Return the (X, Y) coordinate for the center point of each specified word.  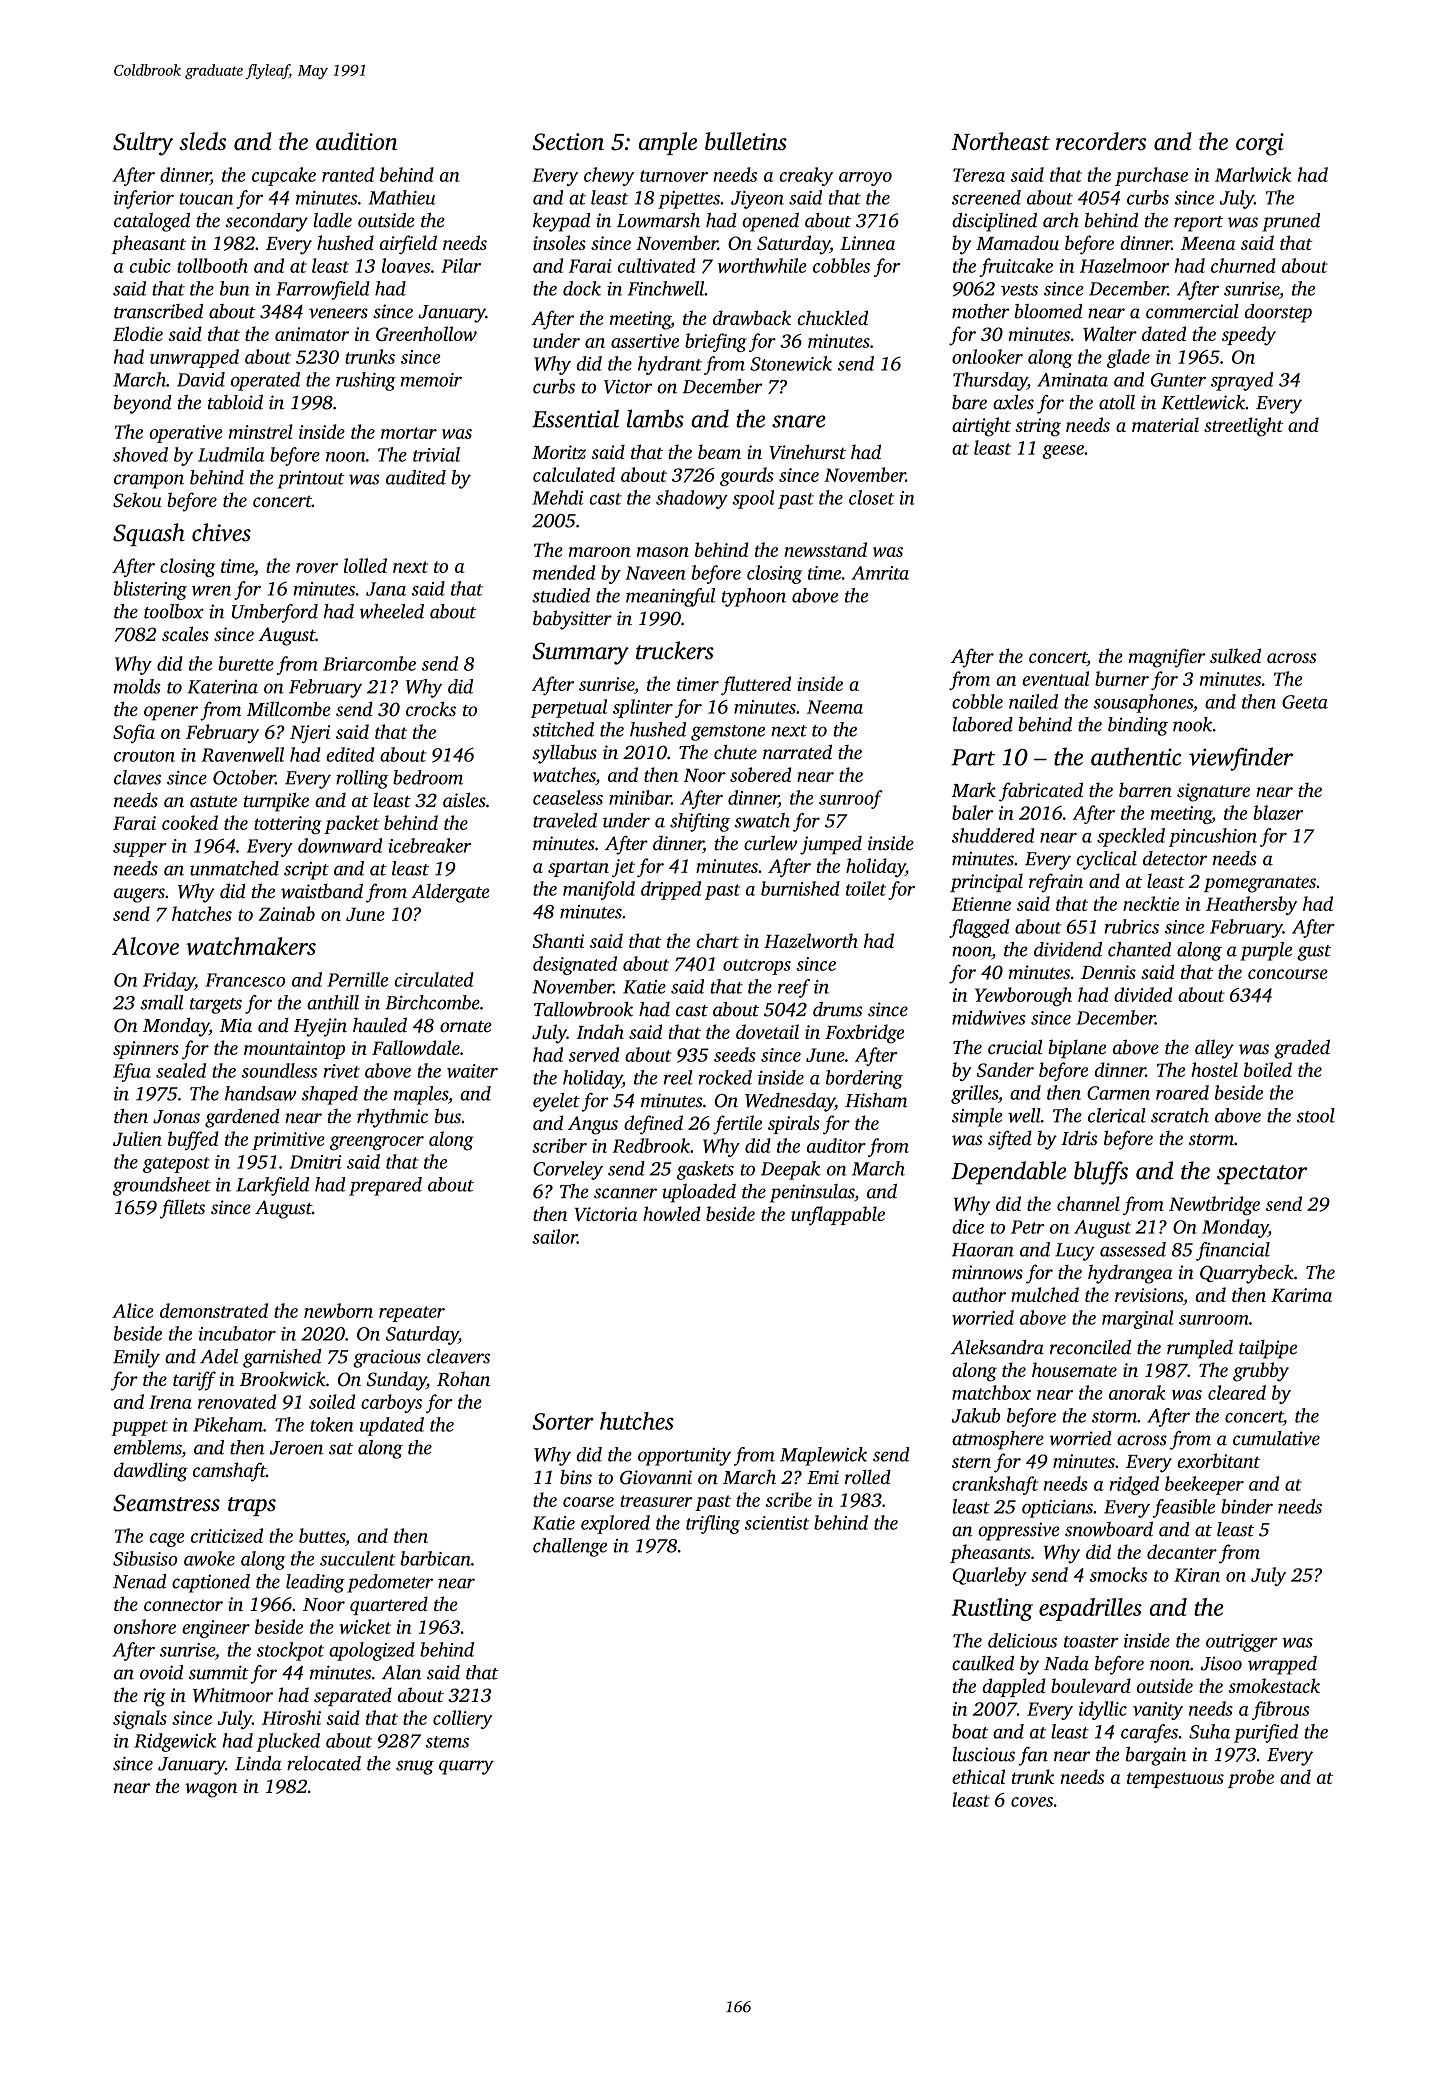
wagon (211, 1790)
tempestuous (1175, 1780)
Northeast (1000, 141)
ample (668, 143)
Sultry (143, 144)
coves (1032, 1802)
